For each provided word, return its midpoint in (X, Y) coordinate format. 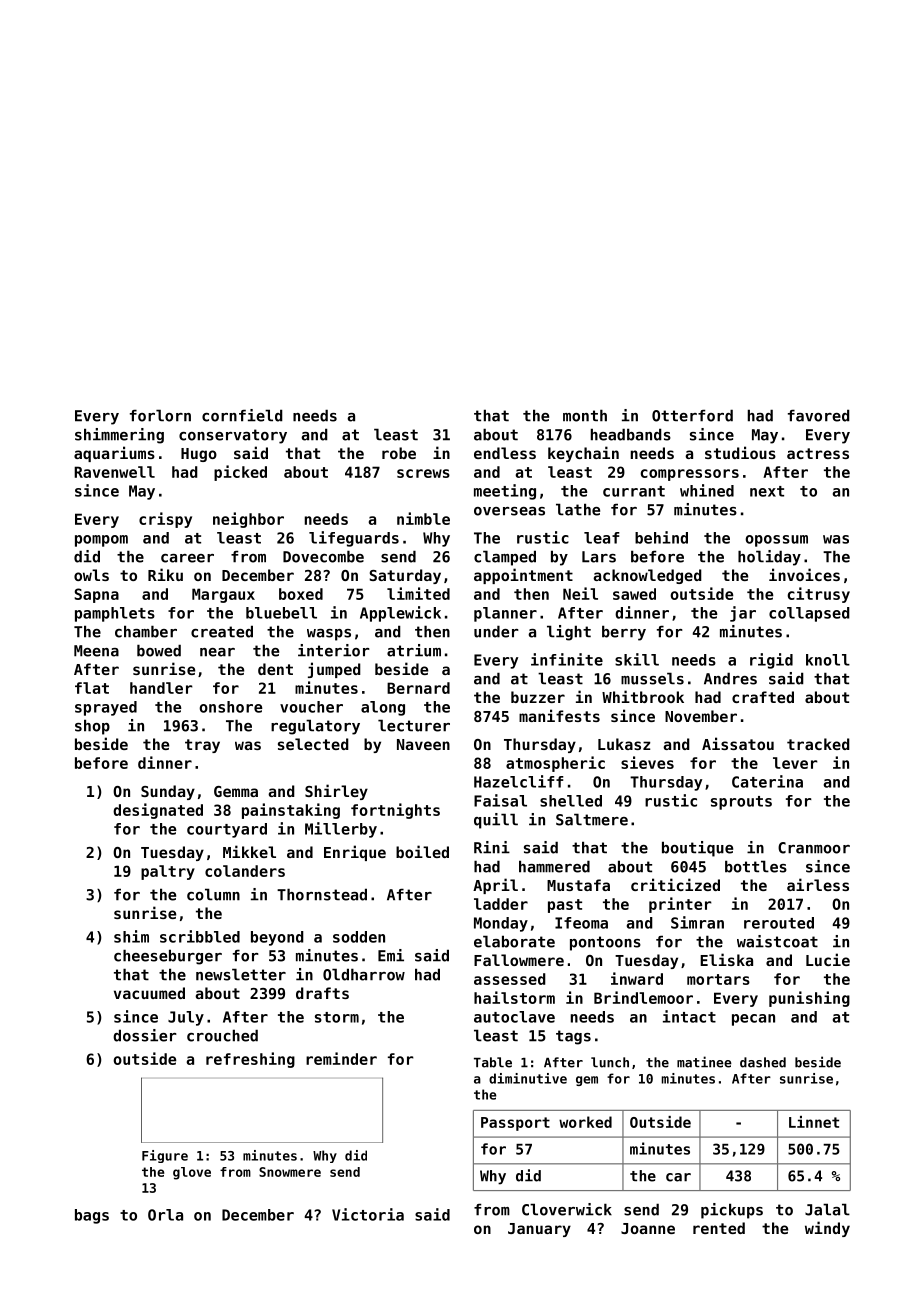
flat (92, 688)
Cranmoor (814, 848)
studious (740, 452)
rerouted (779, 923)
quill (496, 821)
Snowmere (290, 1172)
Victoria (368, 1214)
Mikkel (249, 851)
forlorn (160, 415)
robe (399, 453)
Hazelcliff (519, 781)
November (701, 716)
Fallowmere (519, 960)
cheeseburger (168, 957)
